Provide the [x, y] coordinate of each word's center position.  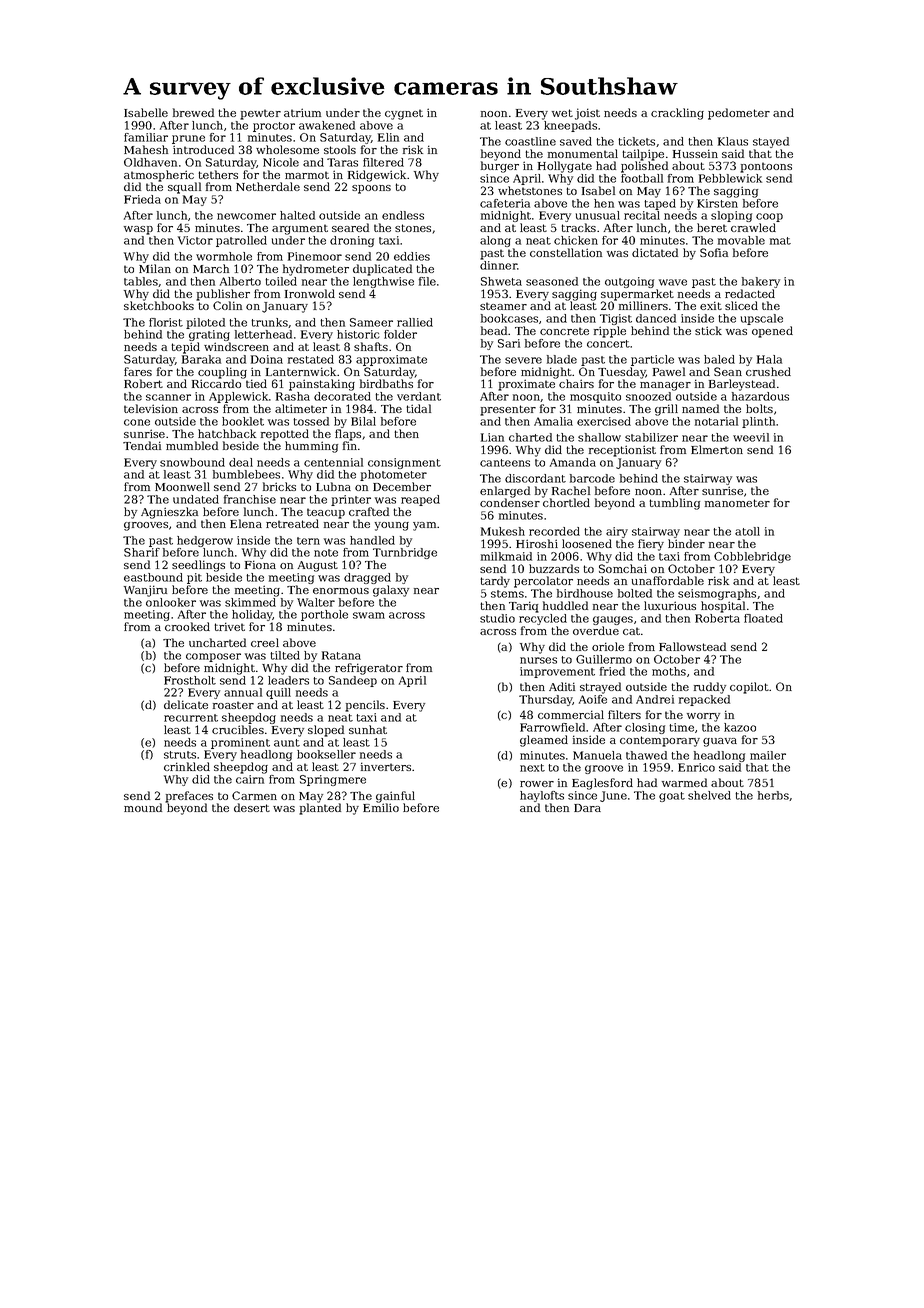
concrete [564, 331]
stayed [771, 142]
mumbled [192, 445]
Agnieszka [169, 513]
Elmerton [717, 449]
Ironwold [310, 293]
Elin [388, 137]
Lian [492, 437]
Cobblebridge [752, 557]
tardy [495, 582]
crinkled [187, 766]
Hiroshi [537, 543]
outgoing [629, 282]
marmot [307, 175]
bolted [635, 593]
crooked [187, 626]
